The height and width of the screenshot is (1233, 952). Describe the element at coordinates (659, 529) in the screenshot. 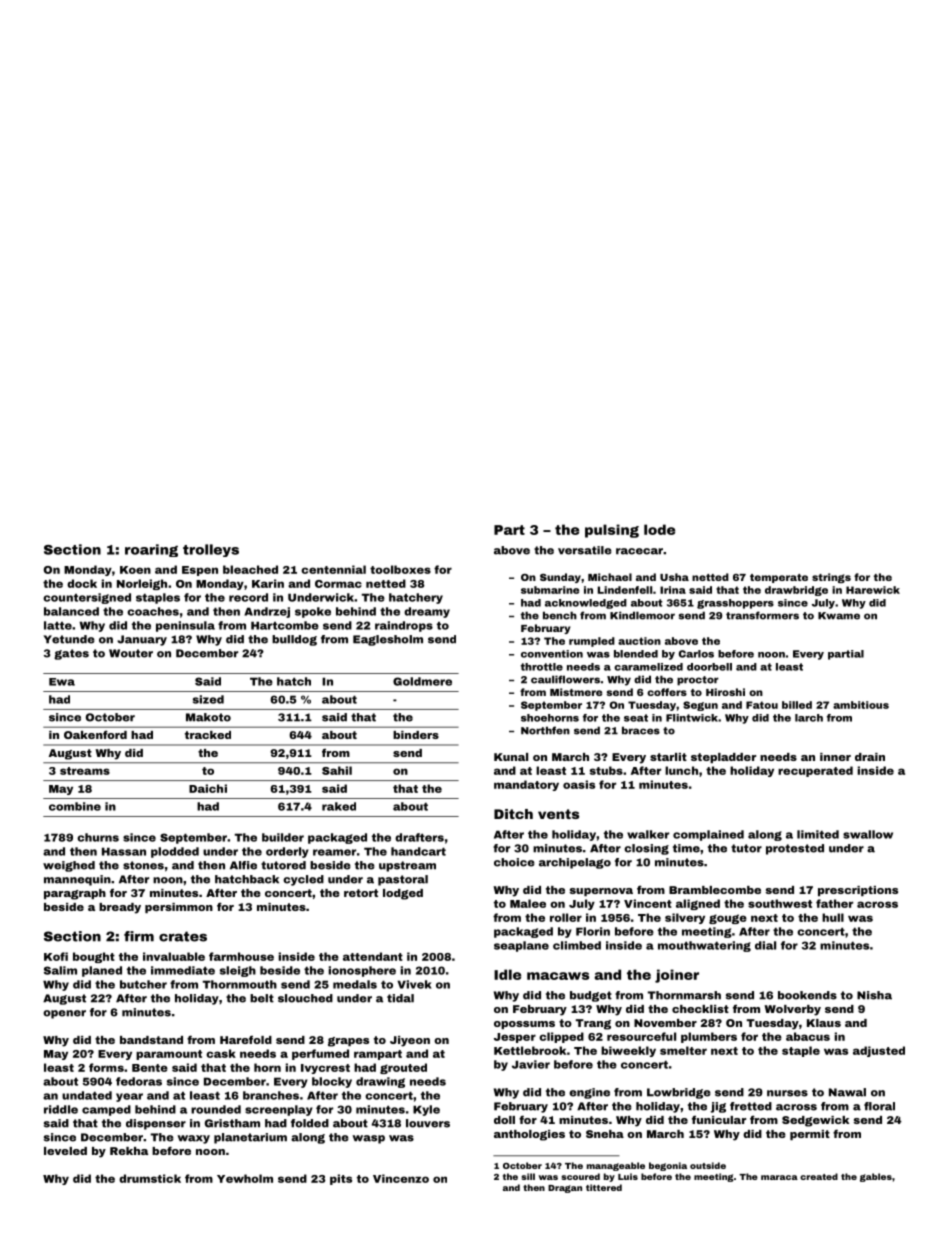

I see `lode` at that location.
